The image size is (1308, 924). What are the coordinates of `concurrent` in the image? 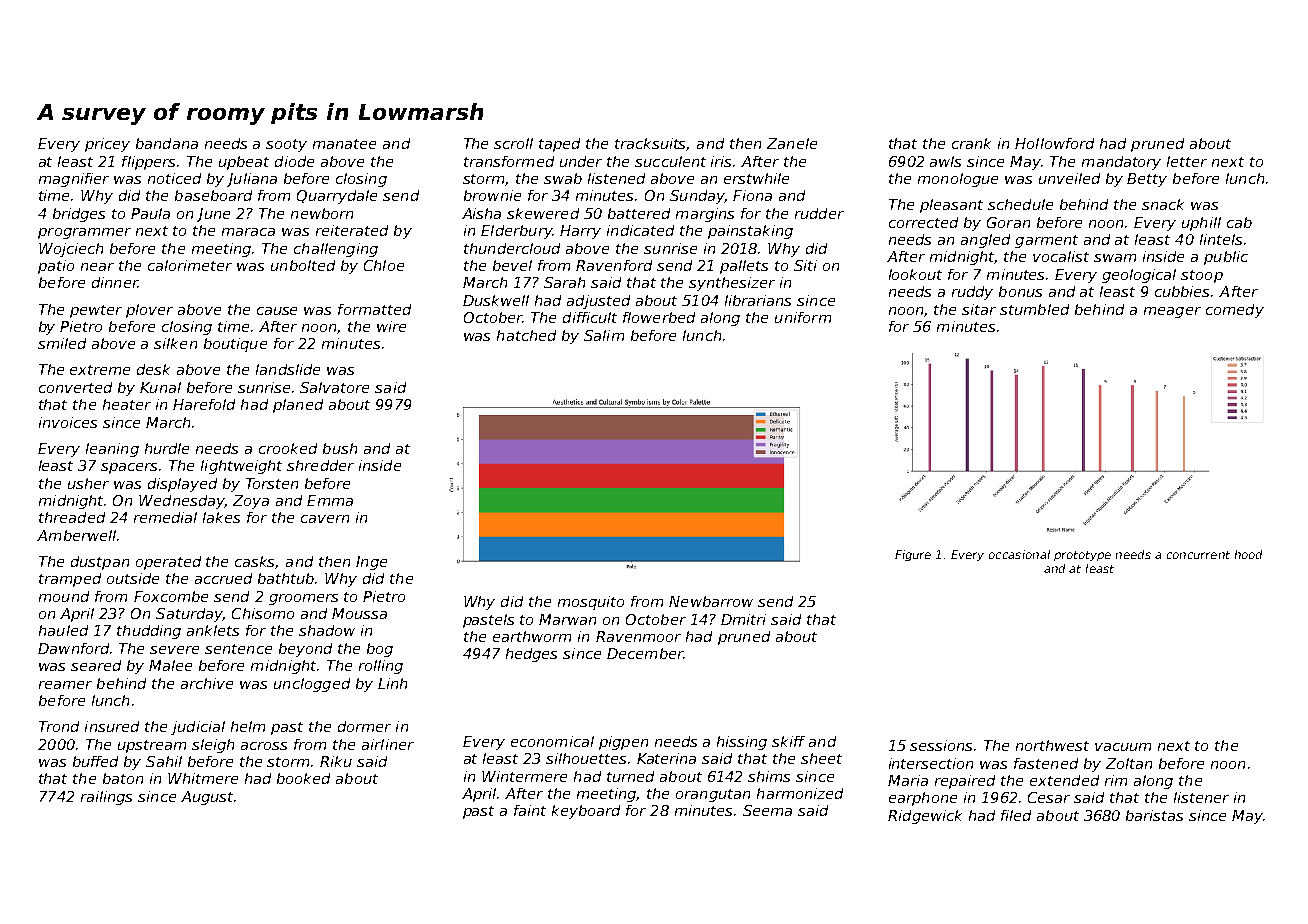 It's located at (1198, 555).
